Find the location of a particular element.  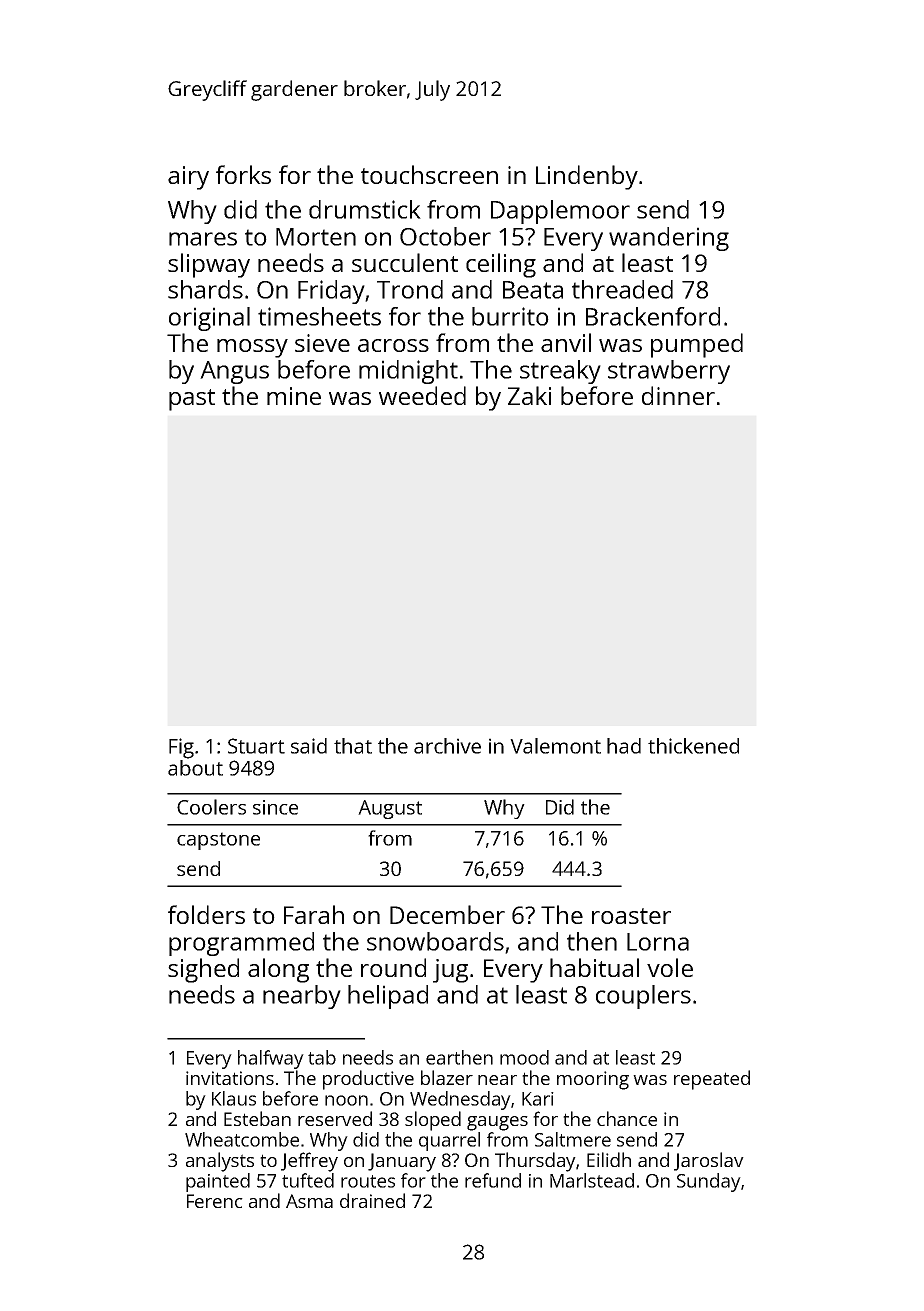

Jeffrey is located at coordinates (309, 1162).
